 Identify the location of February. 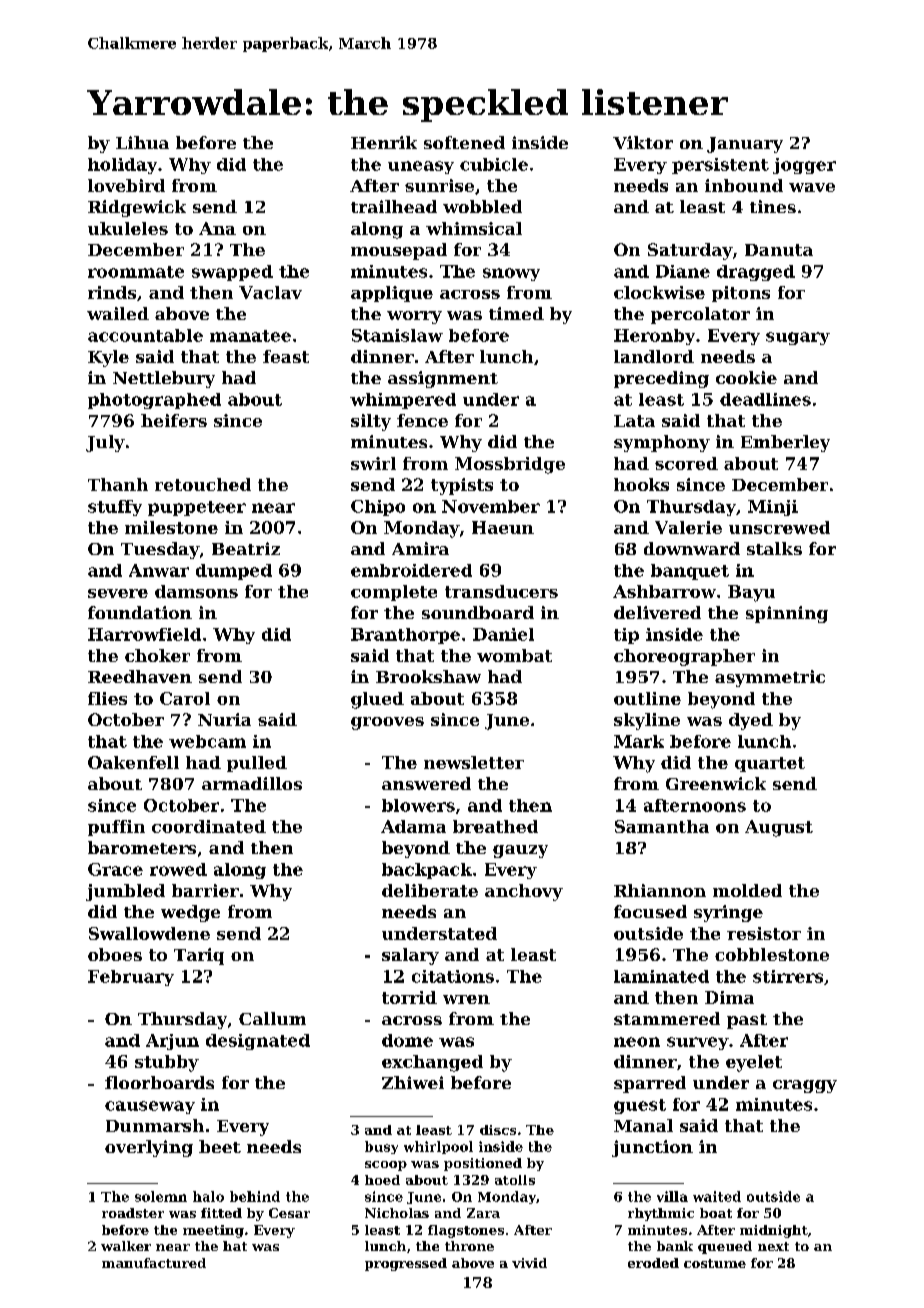
(131, 978).
